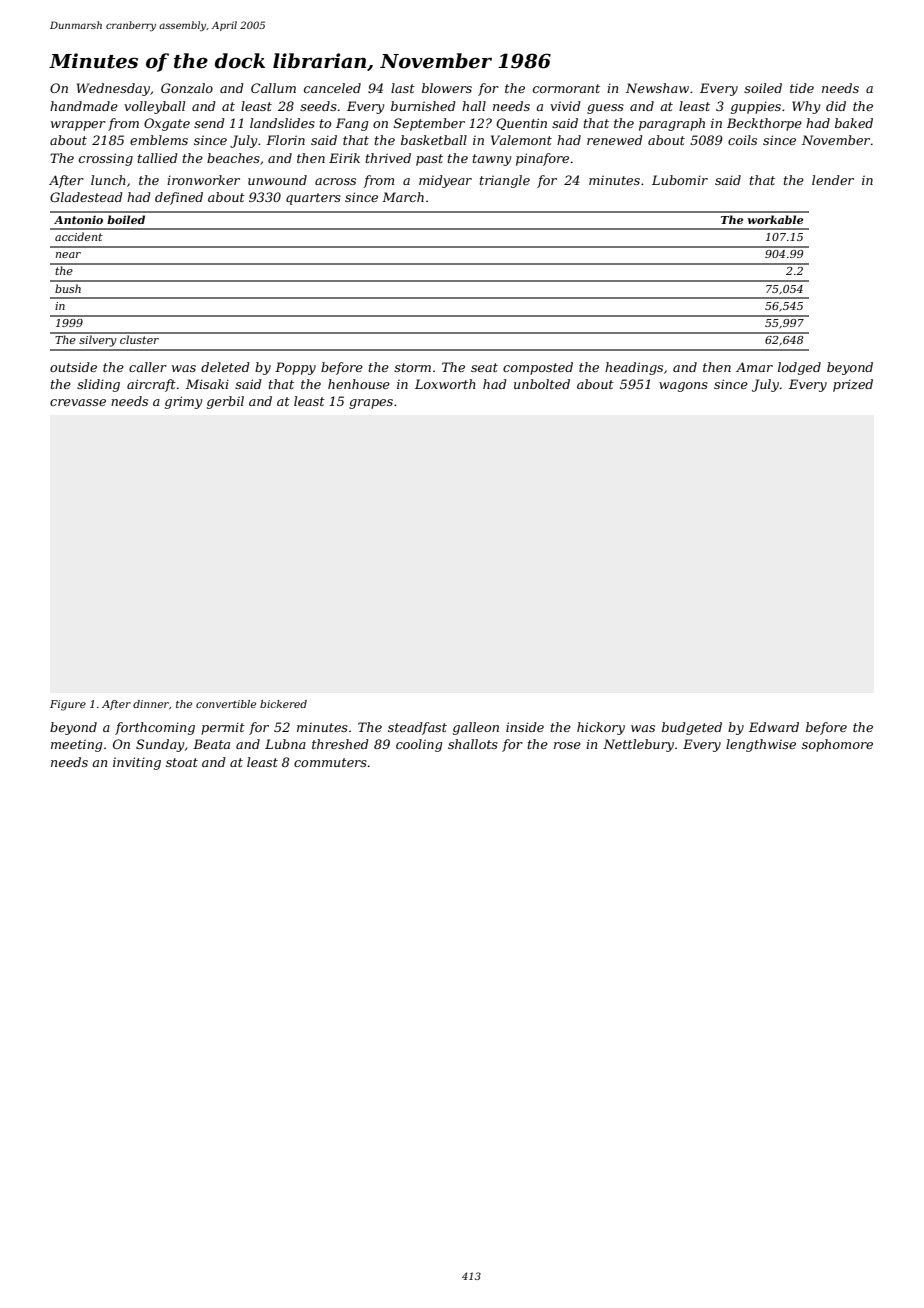 The width and height of the screenshot is (924, 1308). I want to click on triangle, so click(505, 181).
